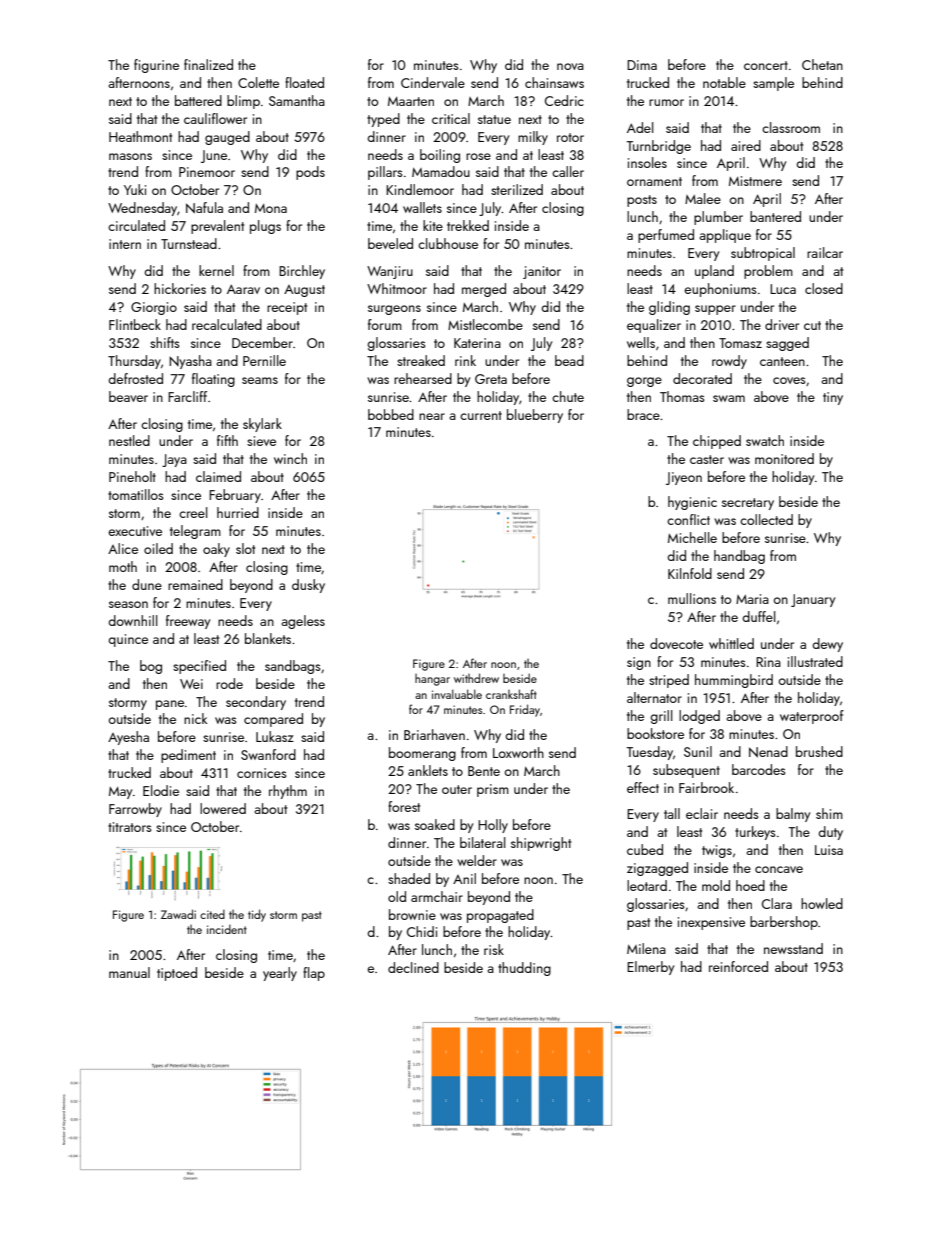 The height and width of the screenshot is (1233, 952). Describe the element at coordinates (135, 531) in the screenshot. I see `executive` at that location.
